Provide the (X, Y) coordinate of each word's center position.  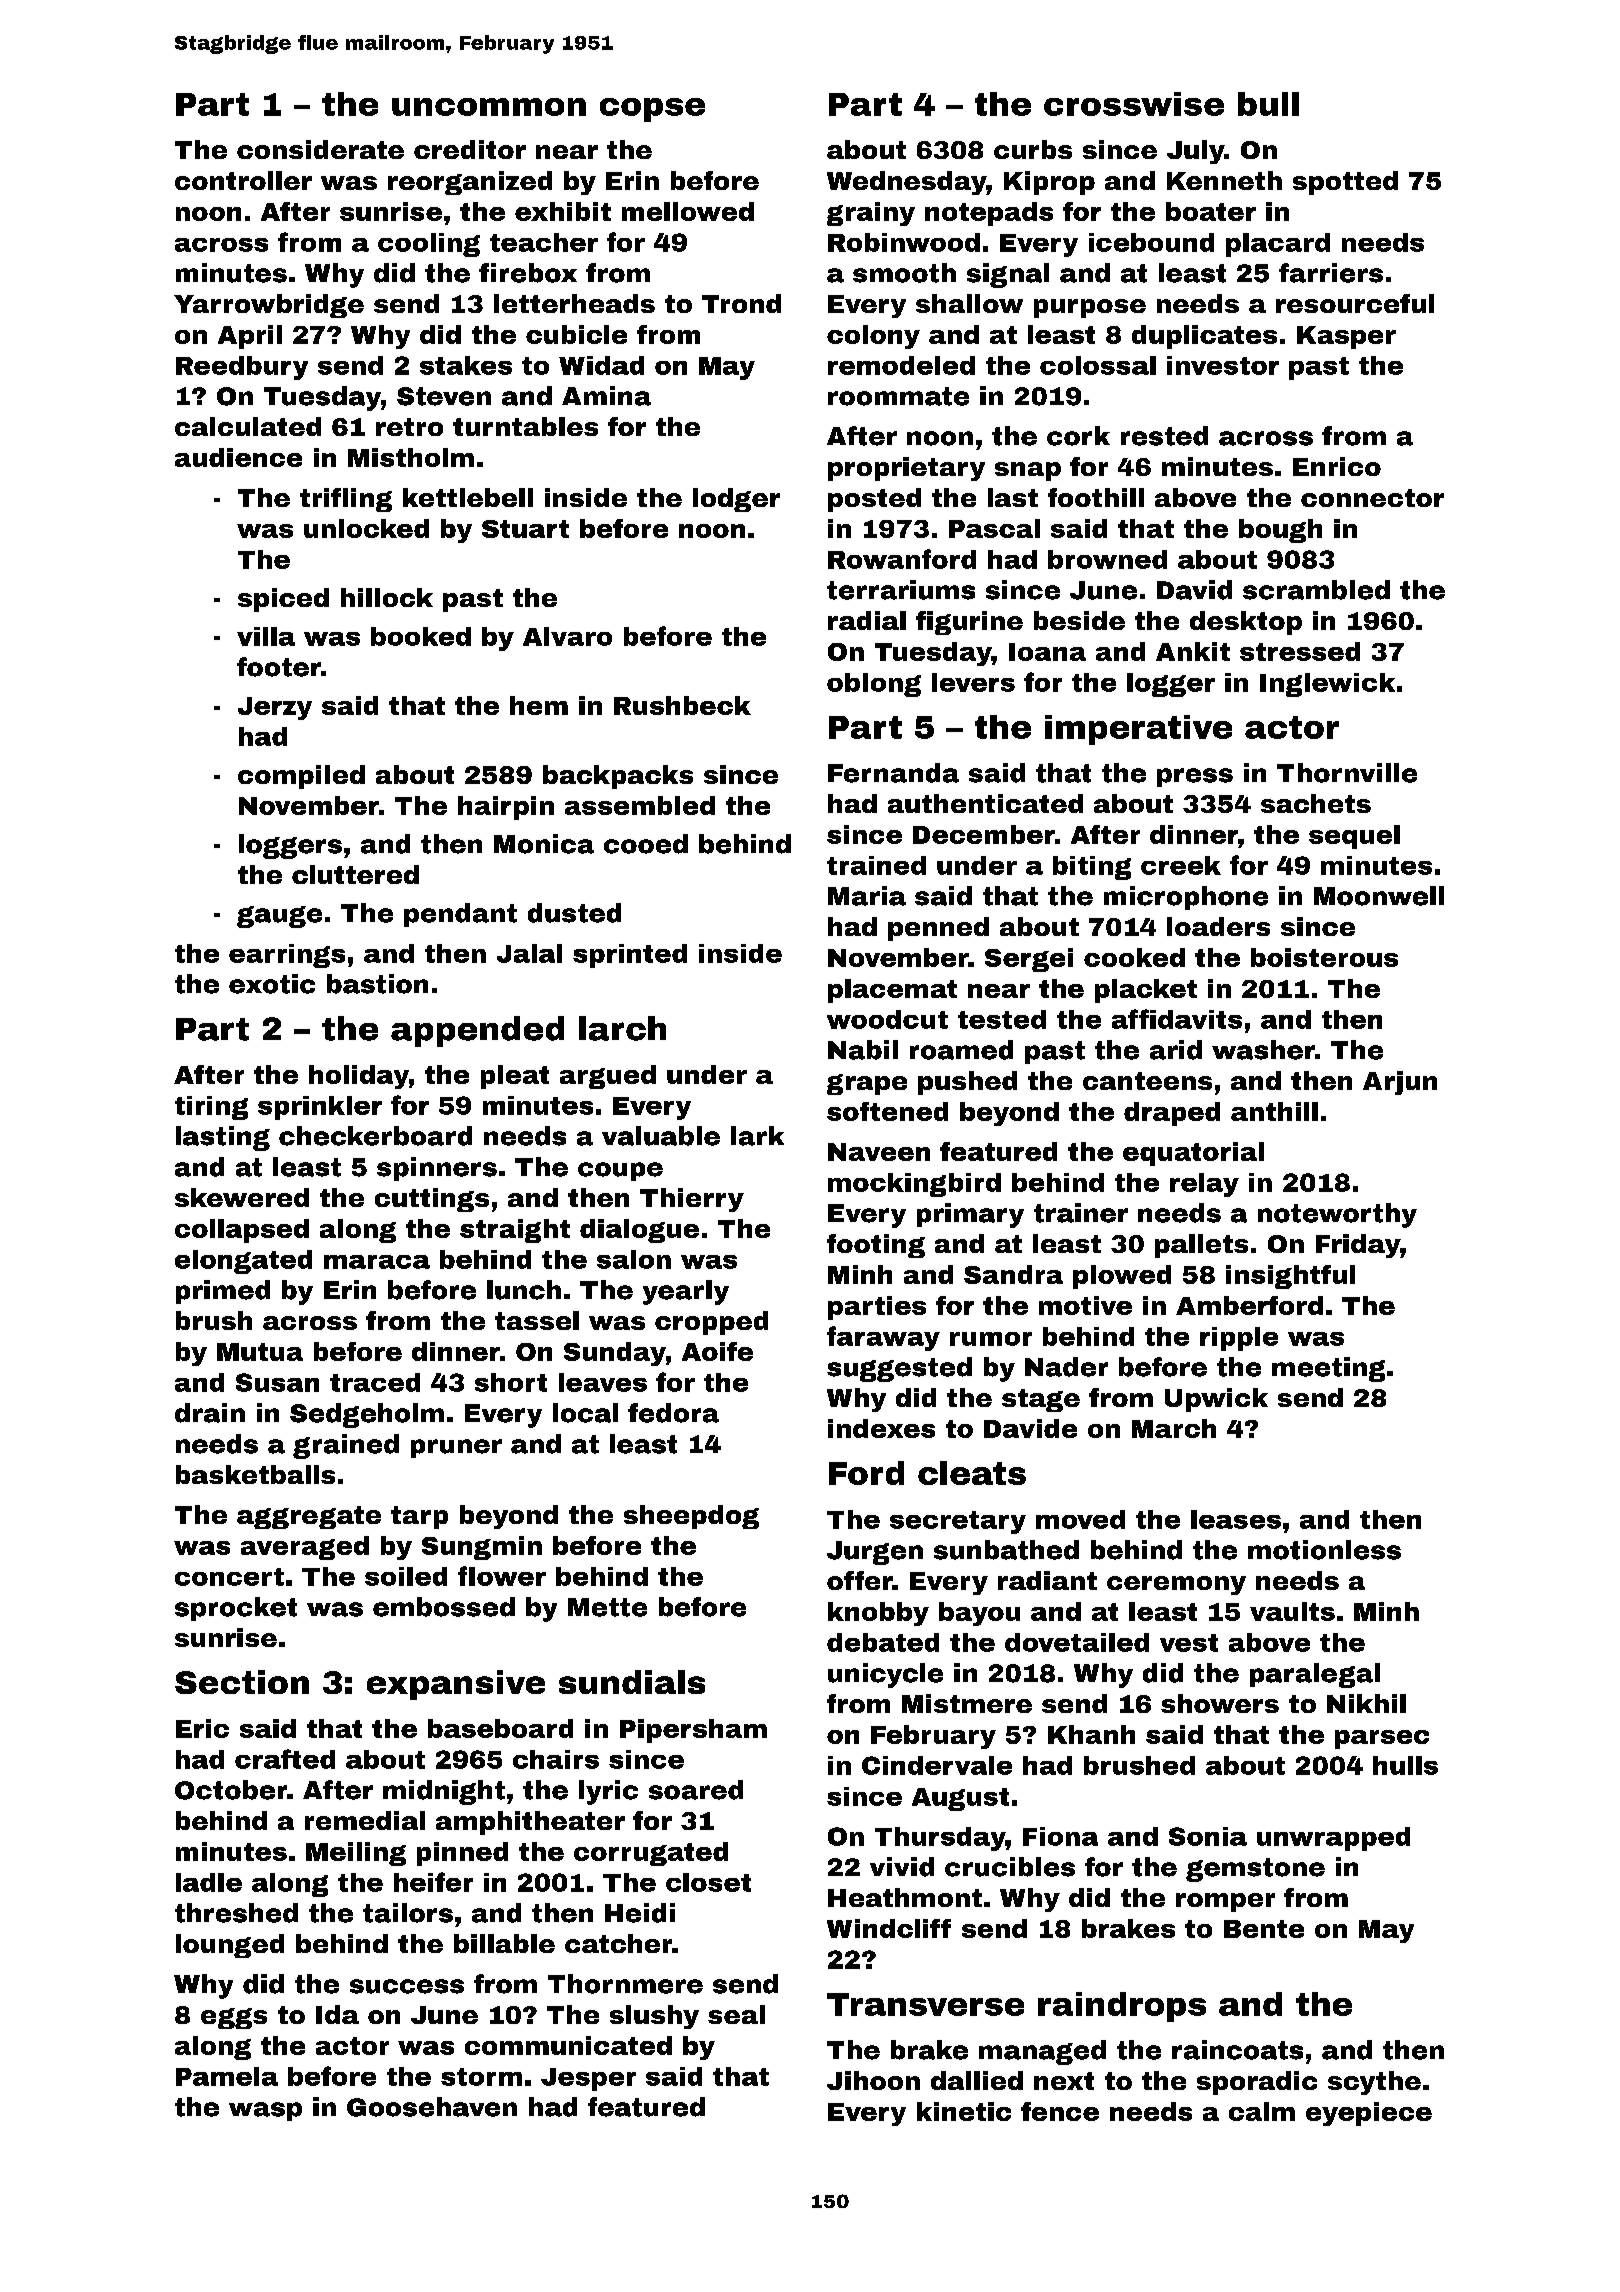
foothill (1096, 497)
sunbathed (1006, 1550)
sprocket (236, 1609)
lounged (230, 1946)
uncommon (489, 107)
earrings (287, 956)
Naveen (879, 1152)
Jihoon (873, 2080)
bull (1268, 104)
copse (652, 110)
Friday (1358, 1246)
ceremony (1176, 1585)
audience (238, 457)
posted (874, 500)
